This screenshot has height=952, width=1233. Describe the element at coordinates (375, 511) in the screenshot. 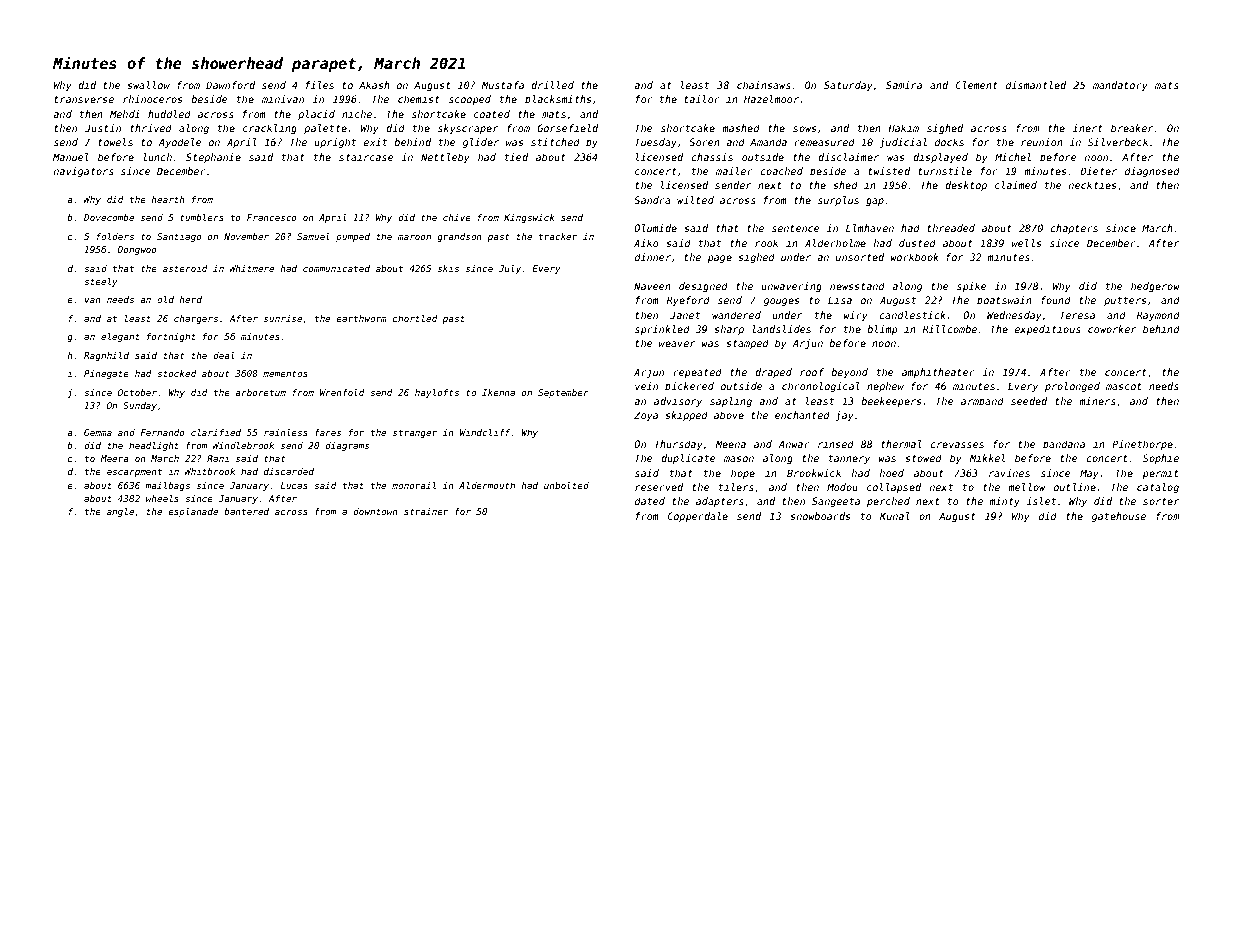

I see `downtown` at that location.
